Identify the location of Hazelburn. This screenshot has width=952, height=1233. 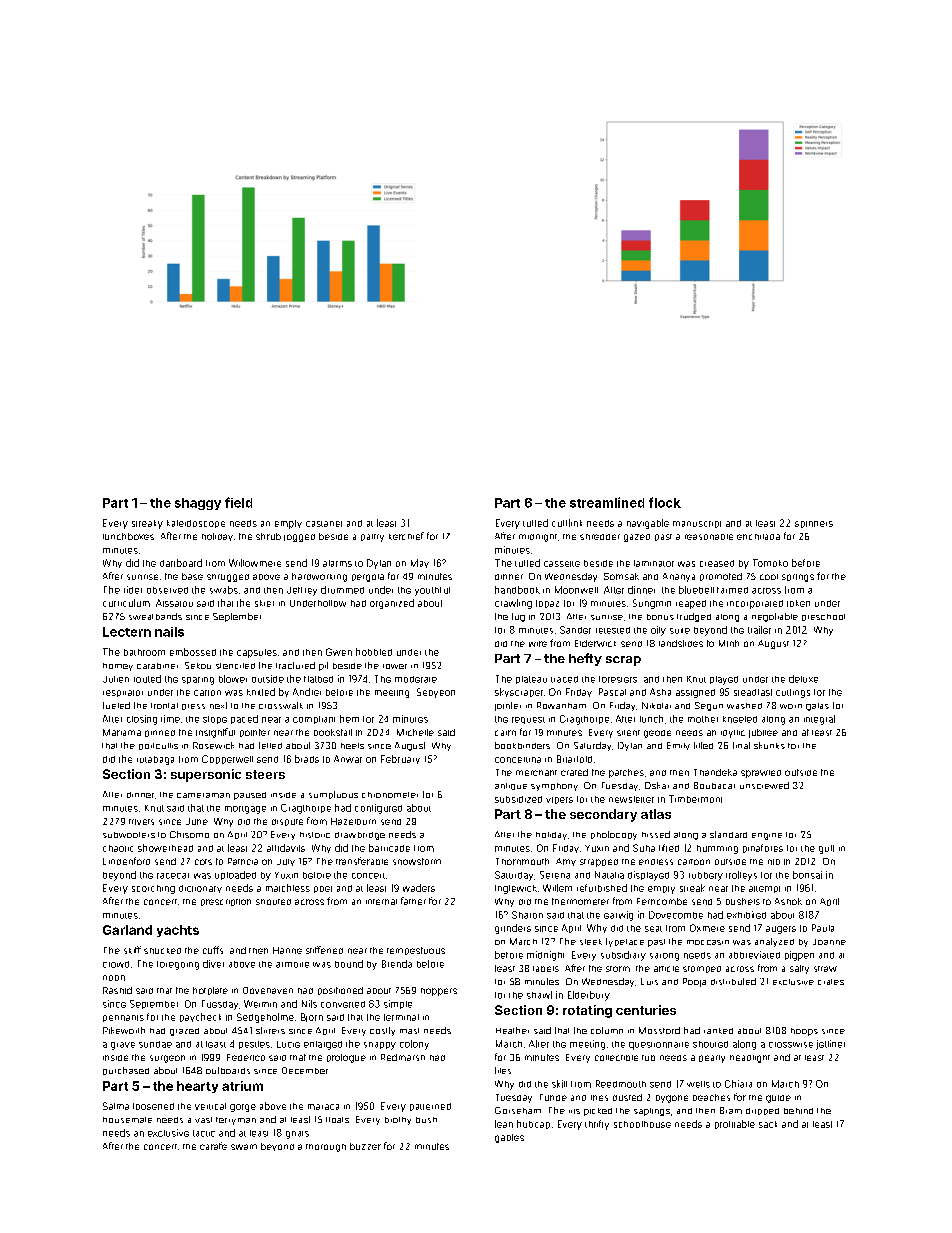
(353, 821).
